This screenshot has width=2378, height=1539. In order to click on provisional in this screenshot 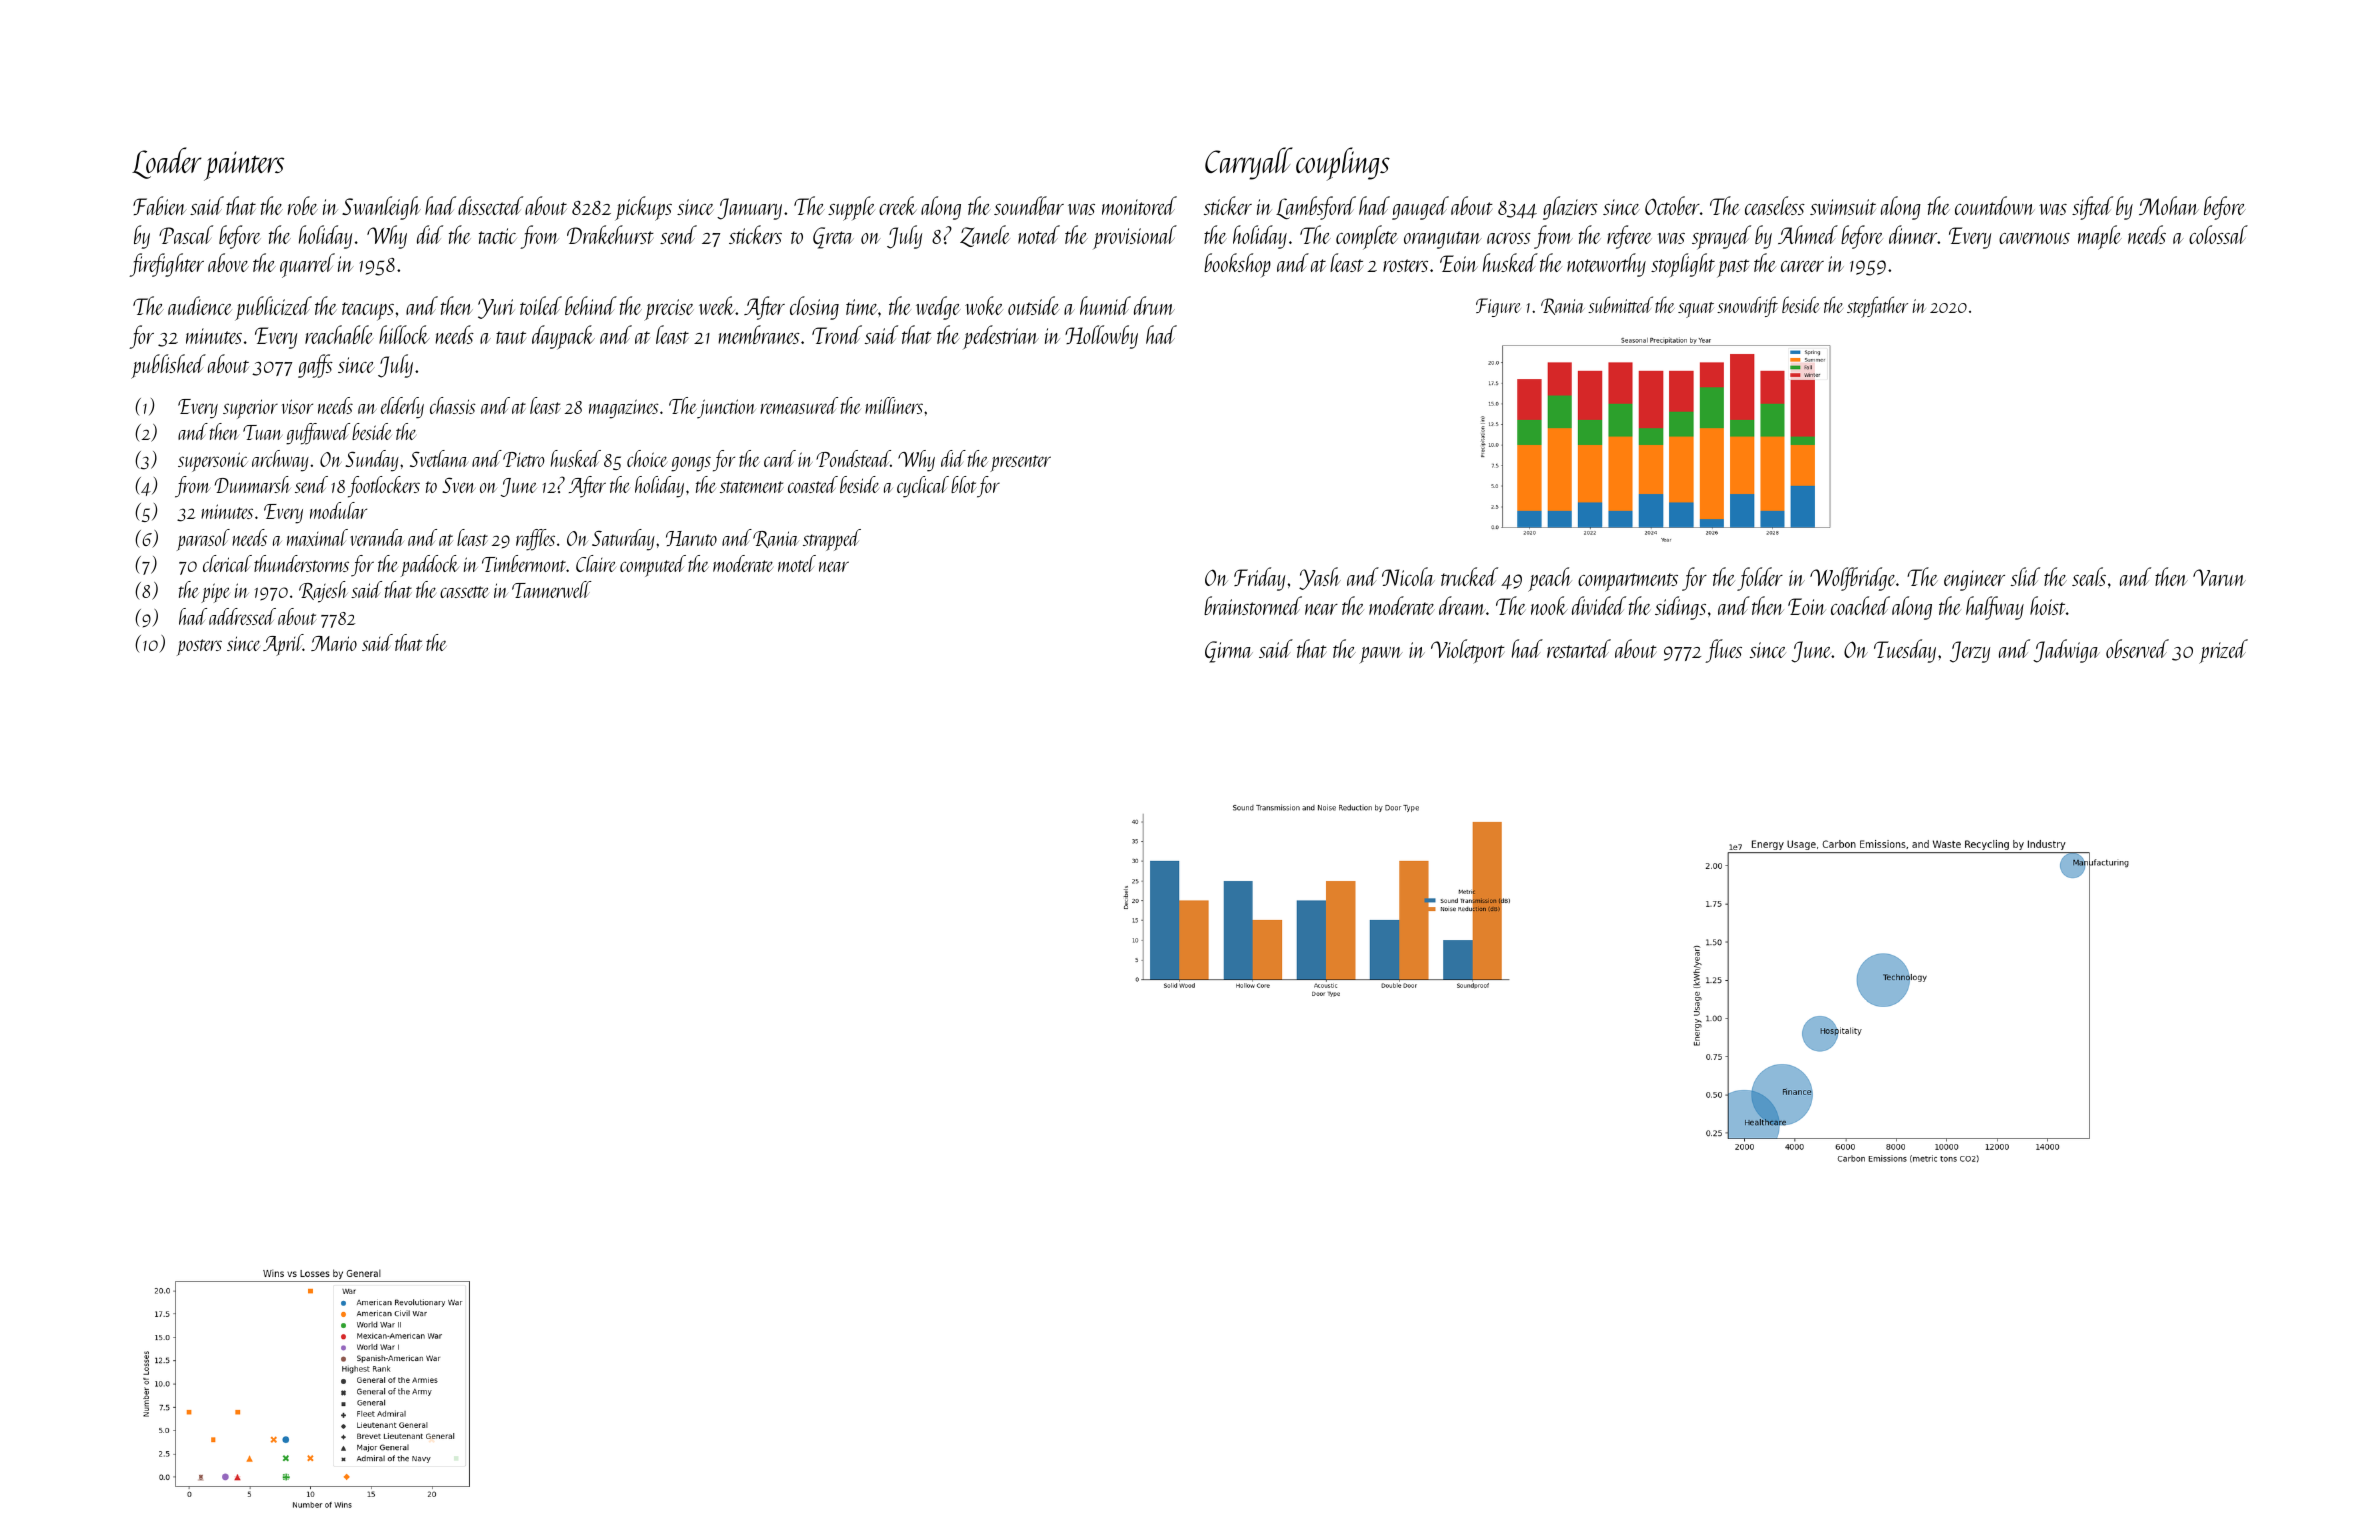, I will do `click(1135, 237)`.
